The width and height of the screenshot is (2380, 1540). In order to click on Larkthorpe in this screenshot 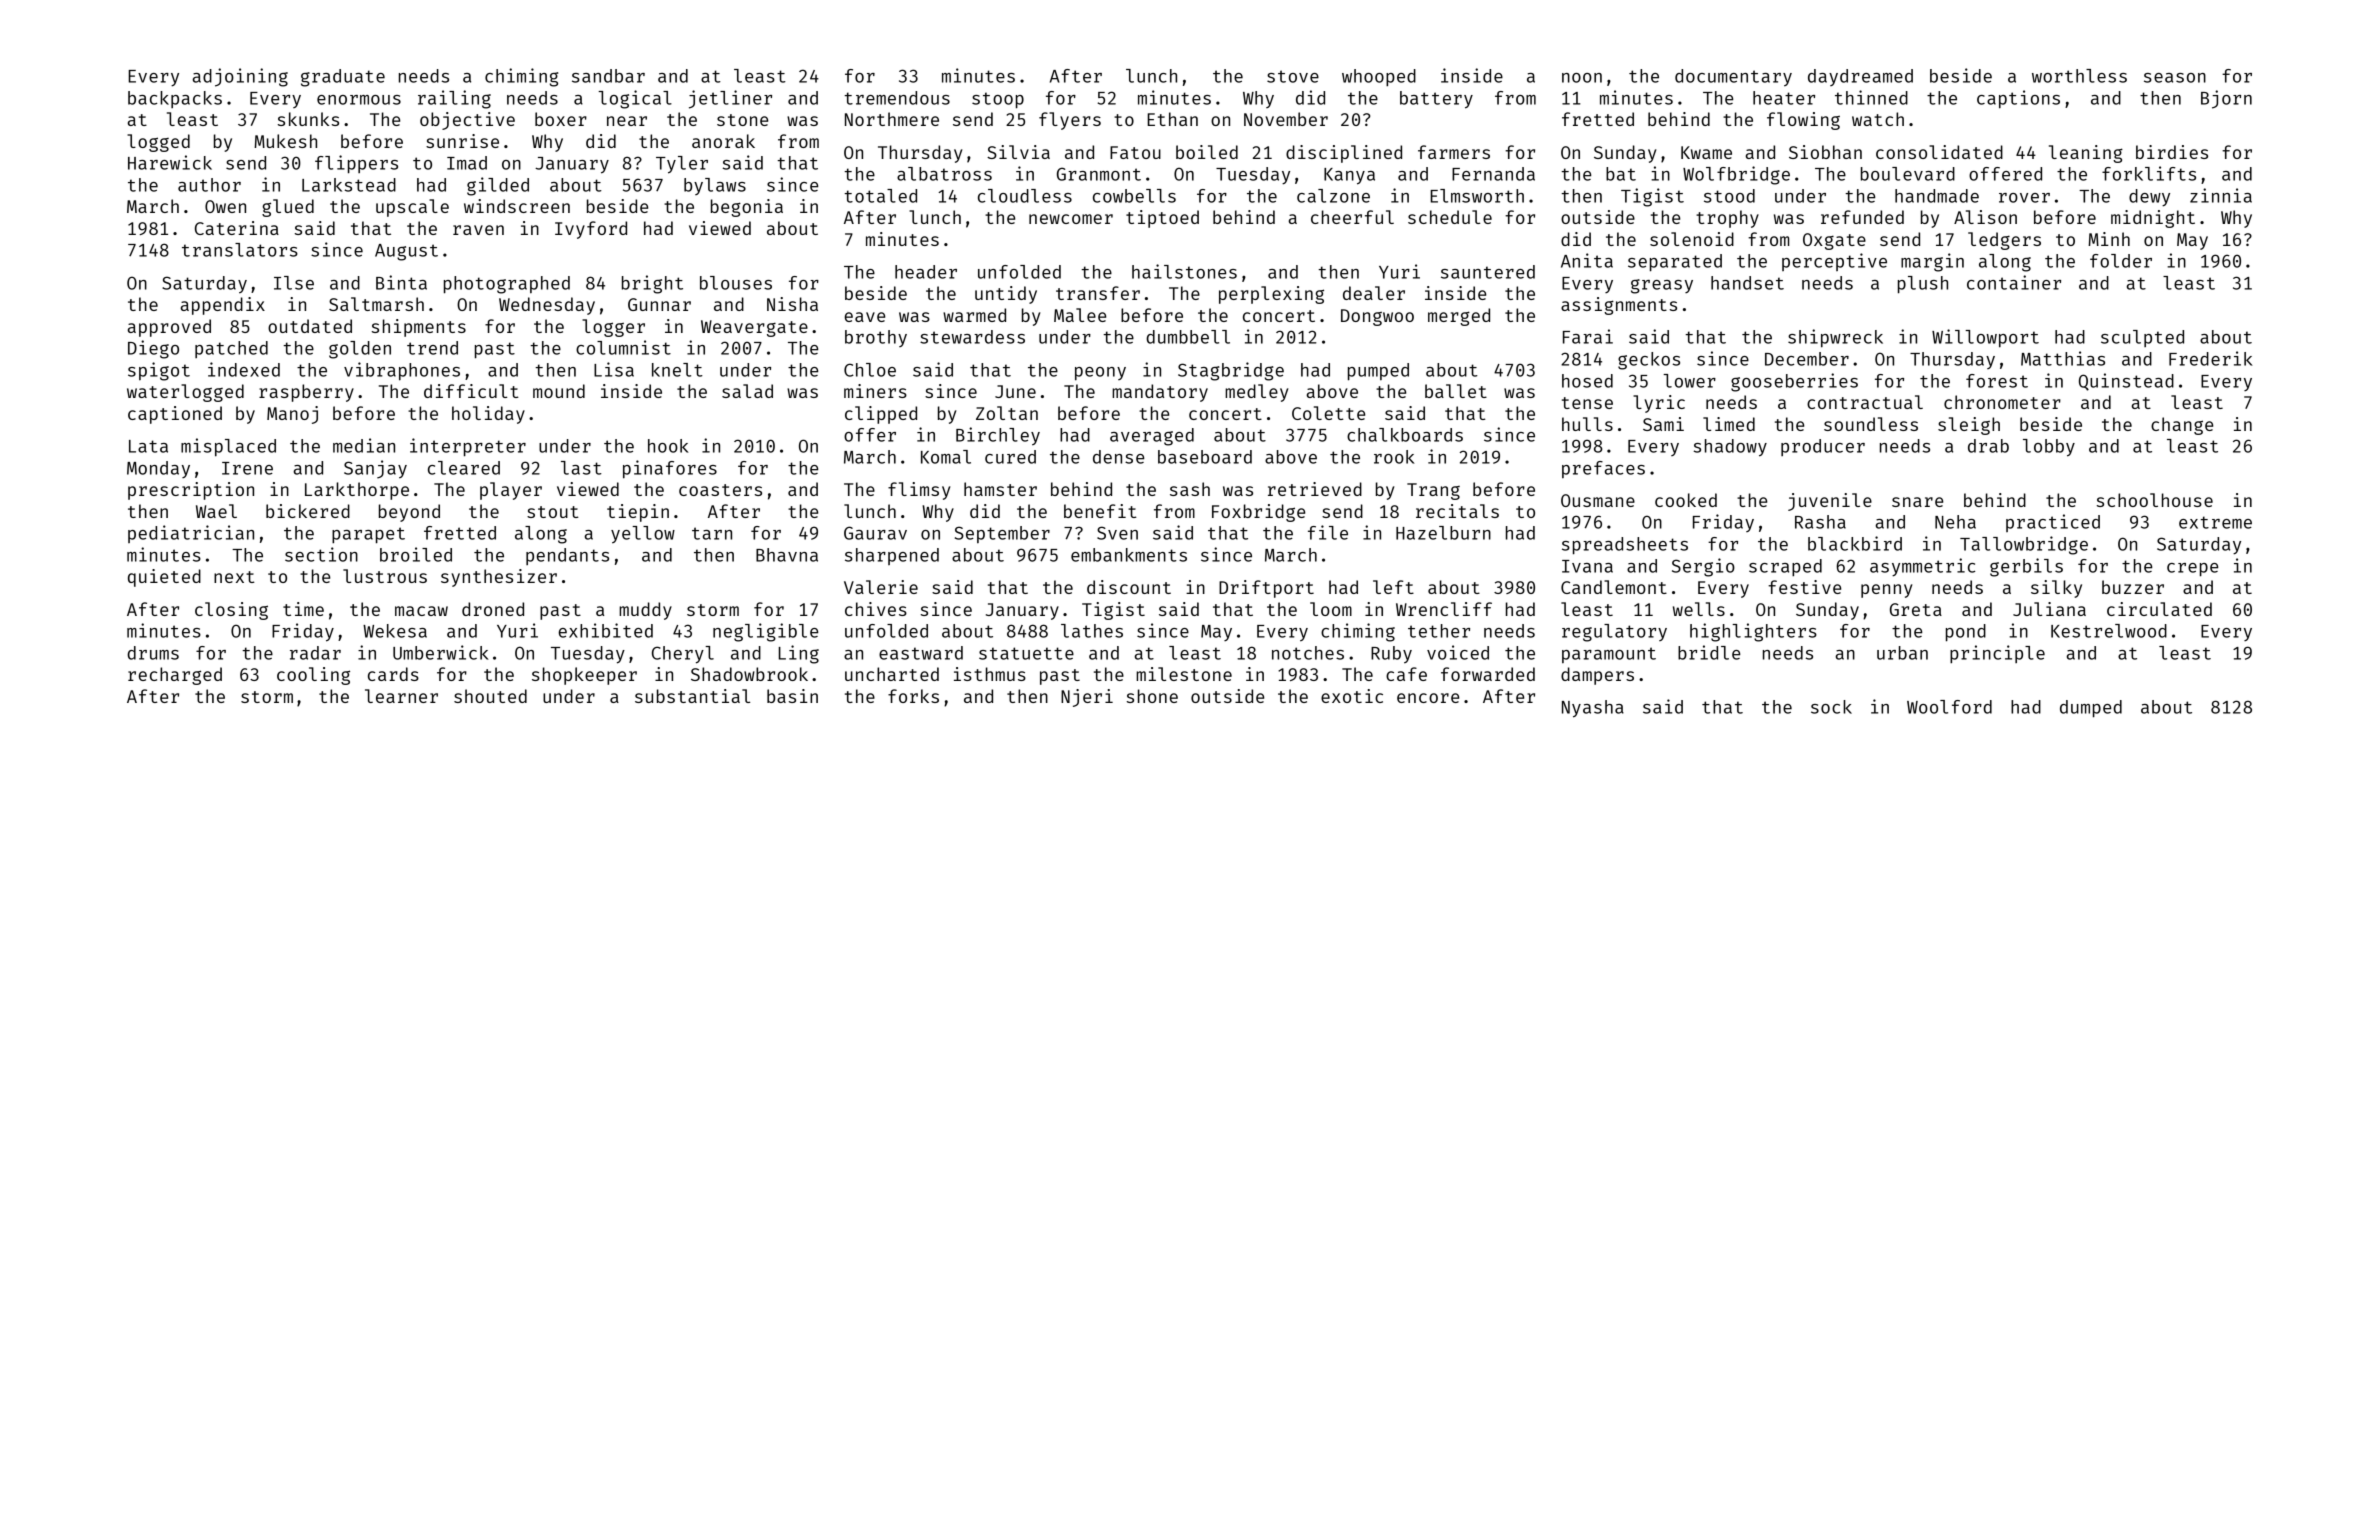, I will do `click(357, 491)`.
